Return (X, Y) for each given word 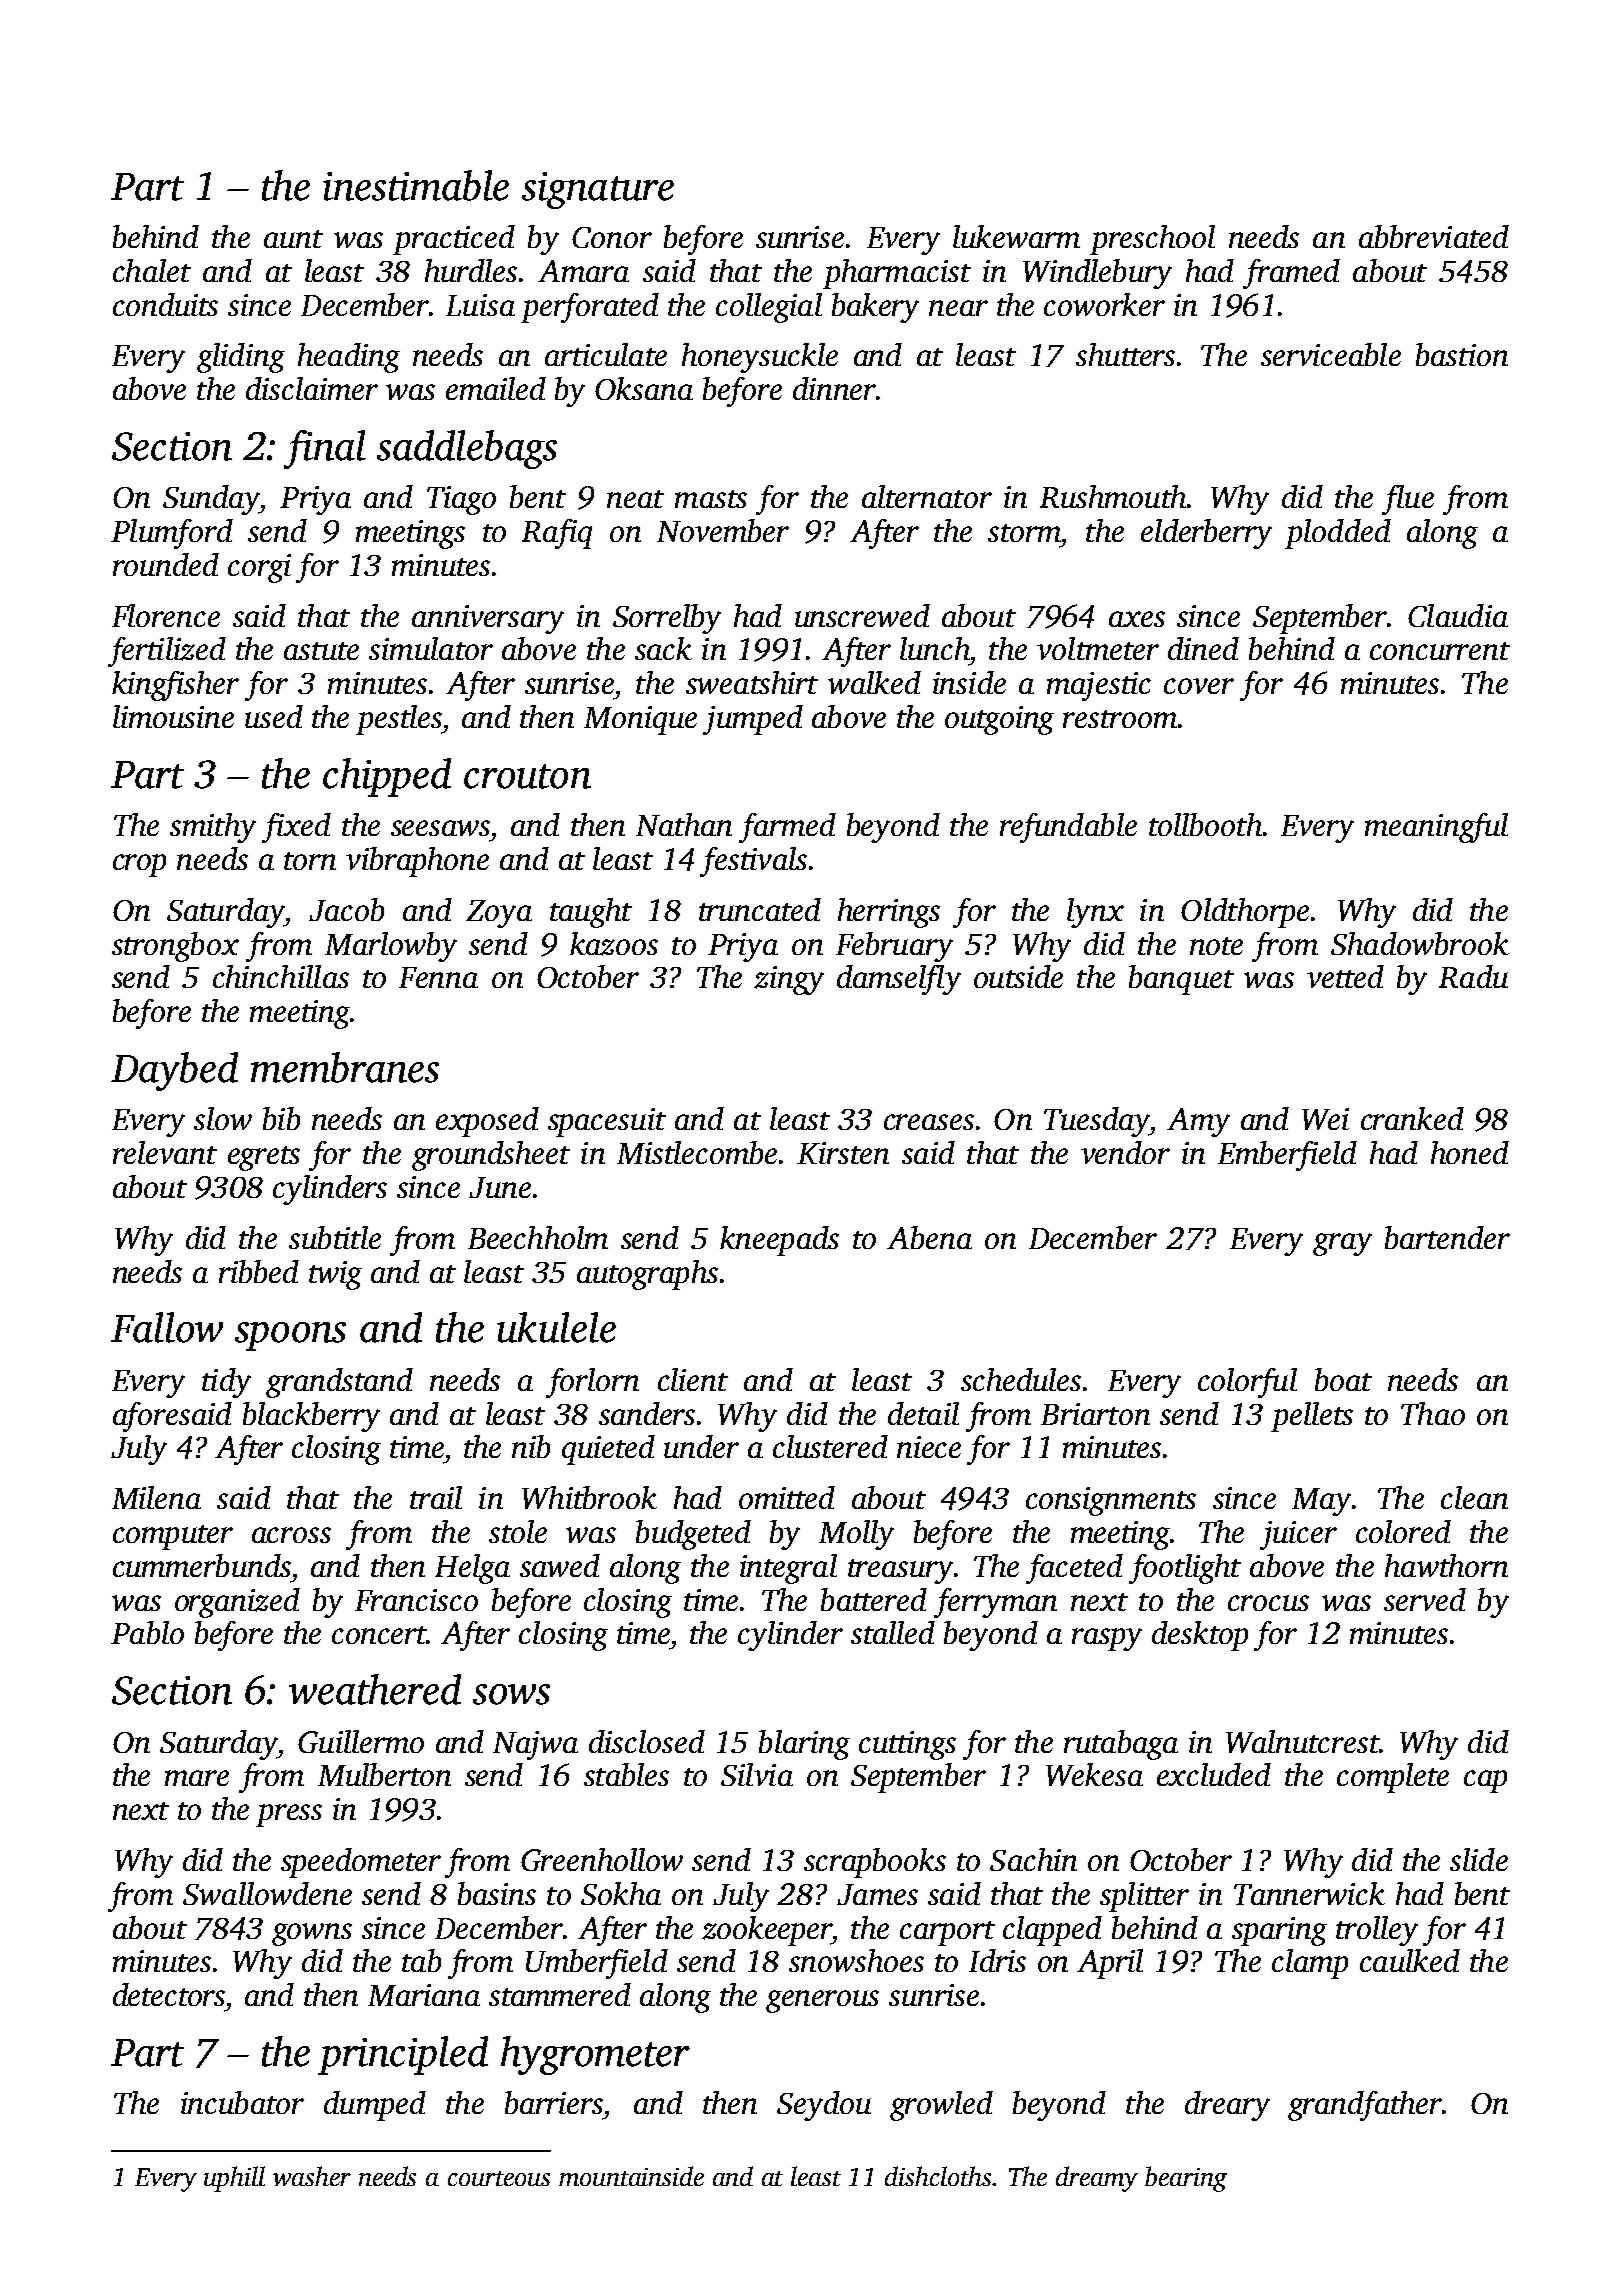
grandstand (339, 1383)
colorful (1247, 1383)
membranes (345, 1067)
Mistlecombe (697, 1152)
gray (1342, 1244)
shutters (1125, 354)
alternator (927, 496)
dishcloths (938, 2176)
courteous (499, 2178)
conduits (165, 304)
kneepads (779, 1241)
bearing (1186, 2179)
